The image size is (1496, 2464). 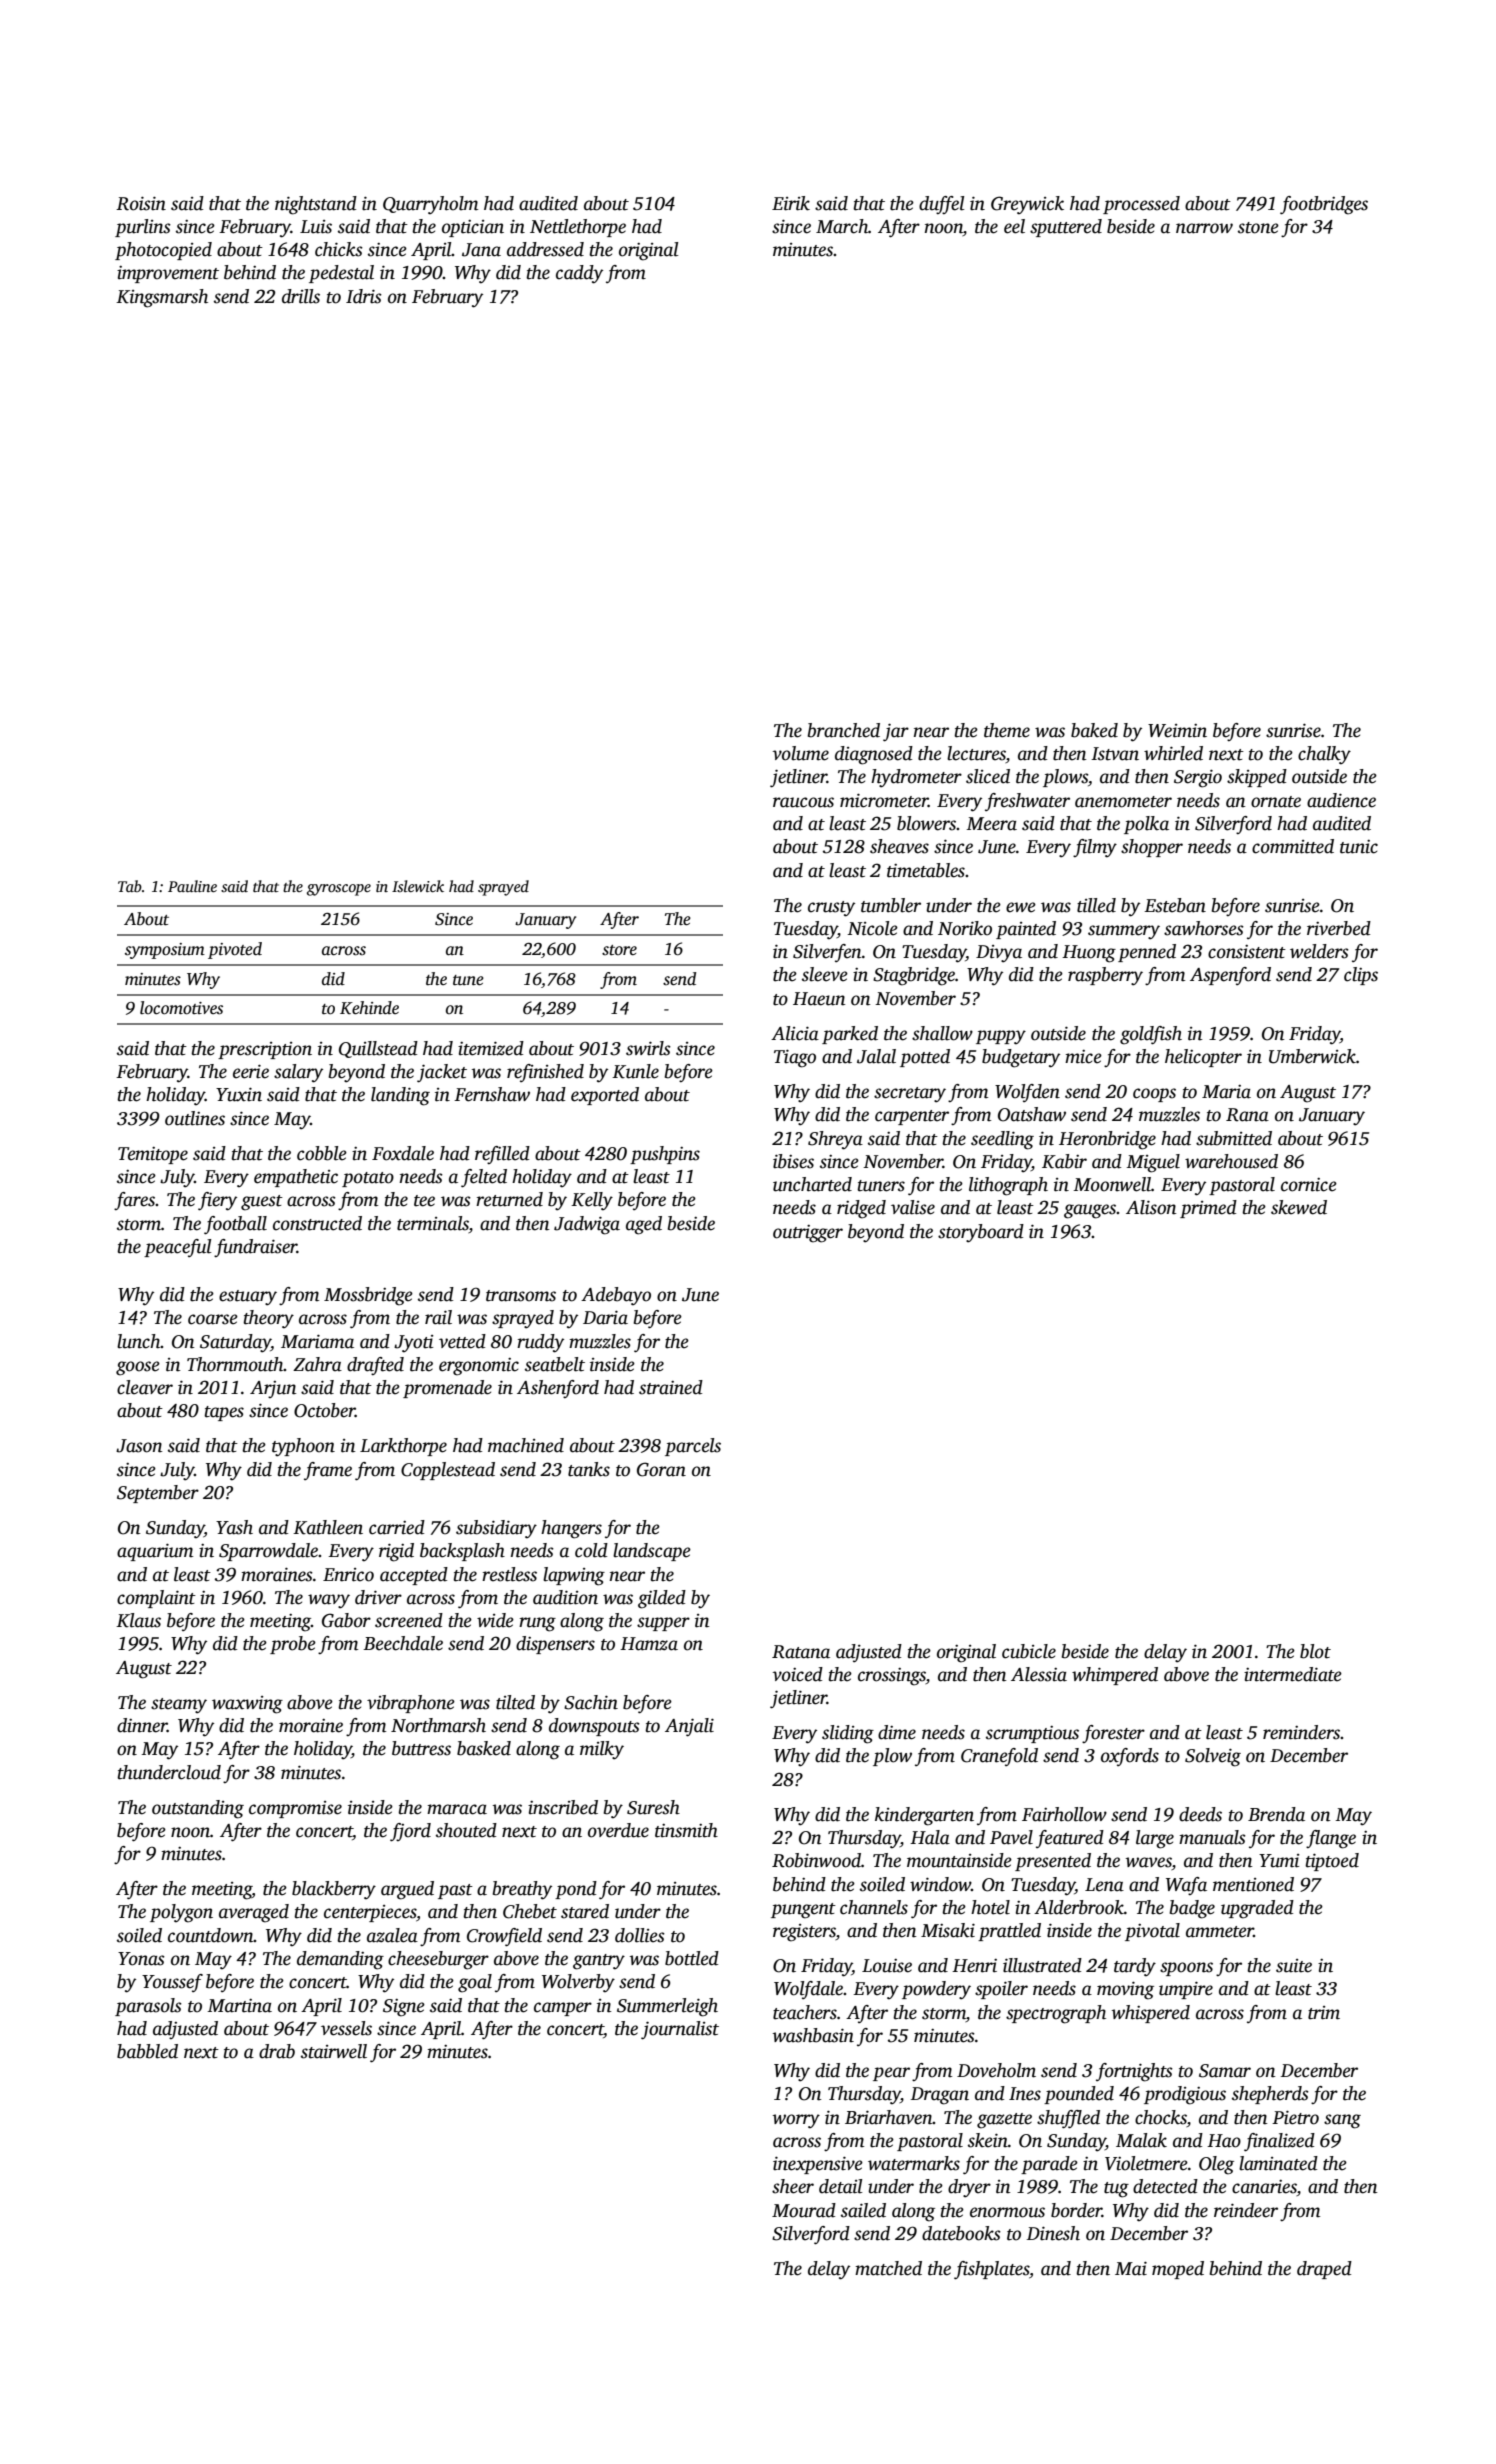 I want to click on channels, so click(x=874, y=1907).
